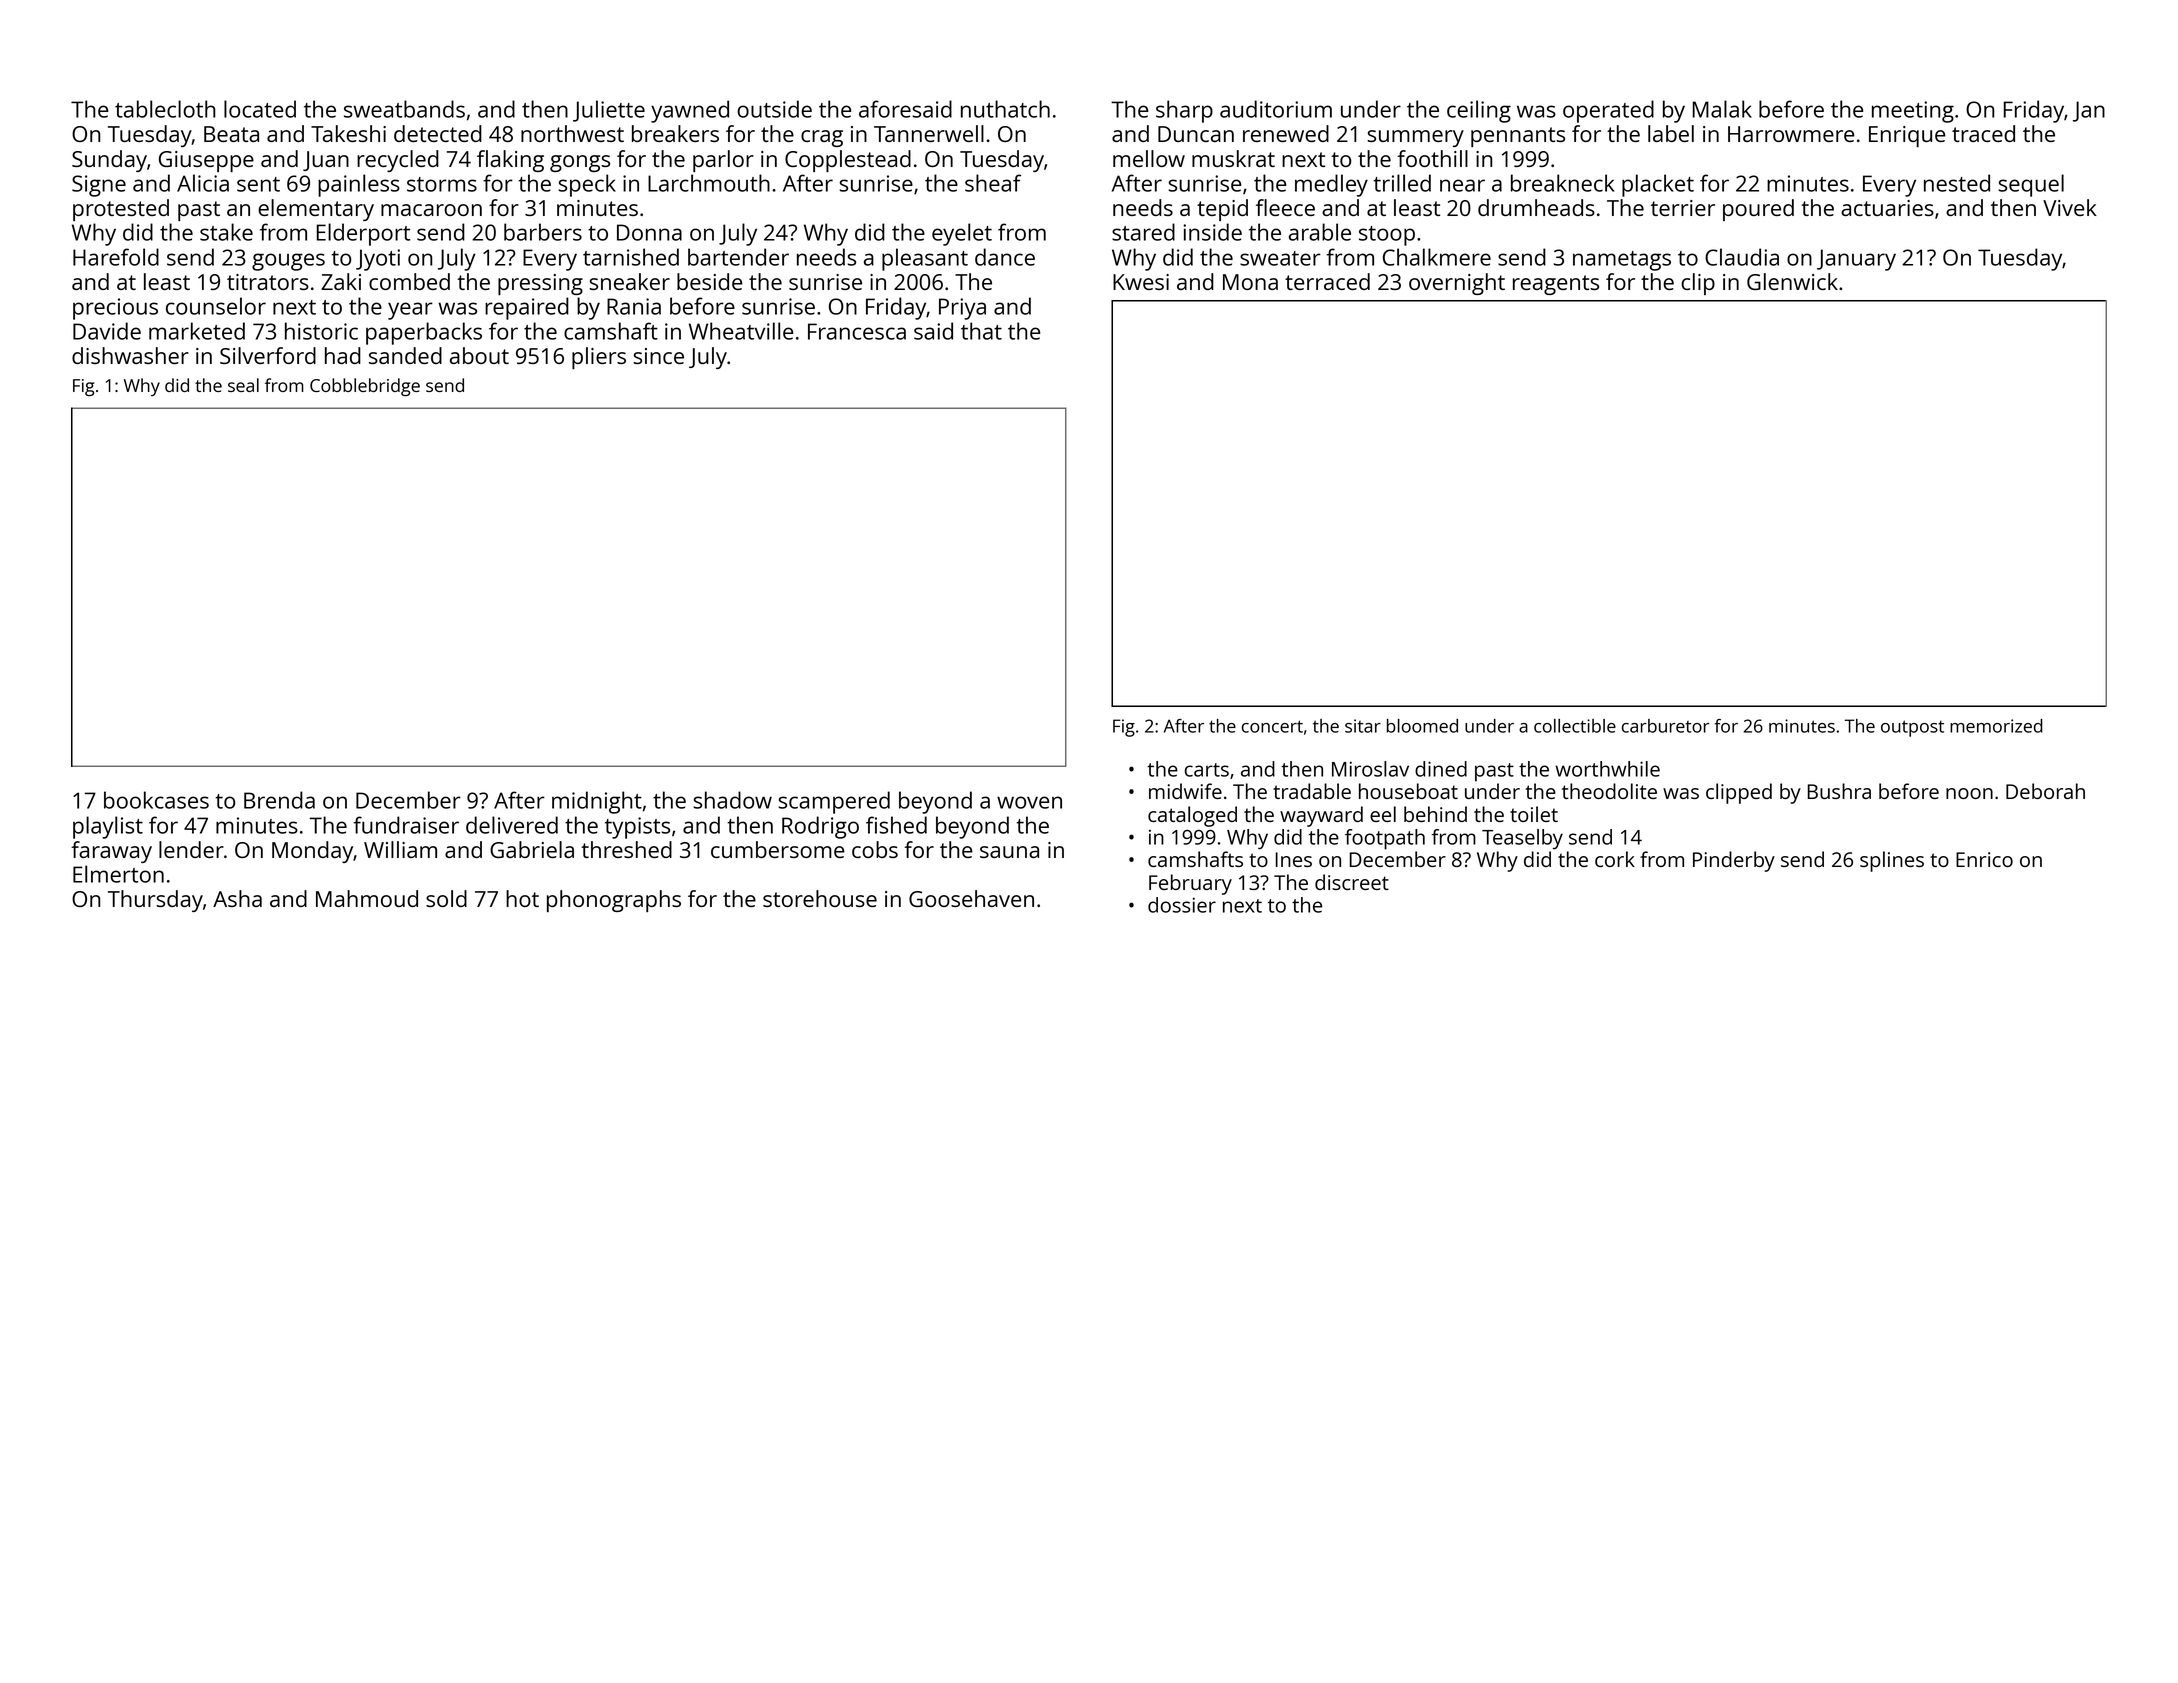 This document has height=1683, width=2178. I want to click on meeting, so click(1913, 112).
